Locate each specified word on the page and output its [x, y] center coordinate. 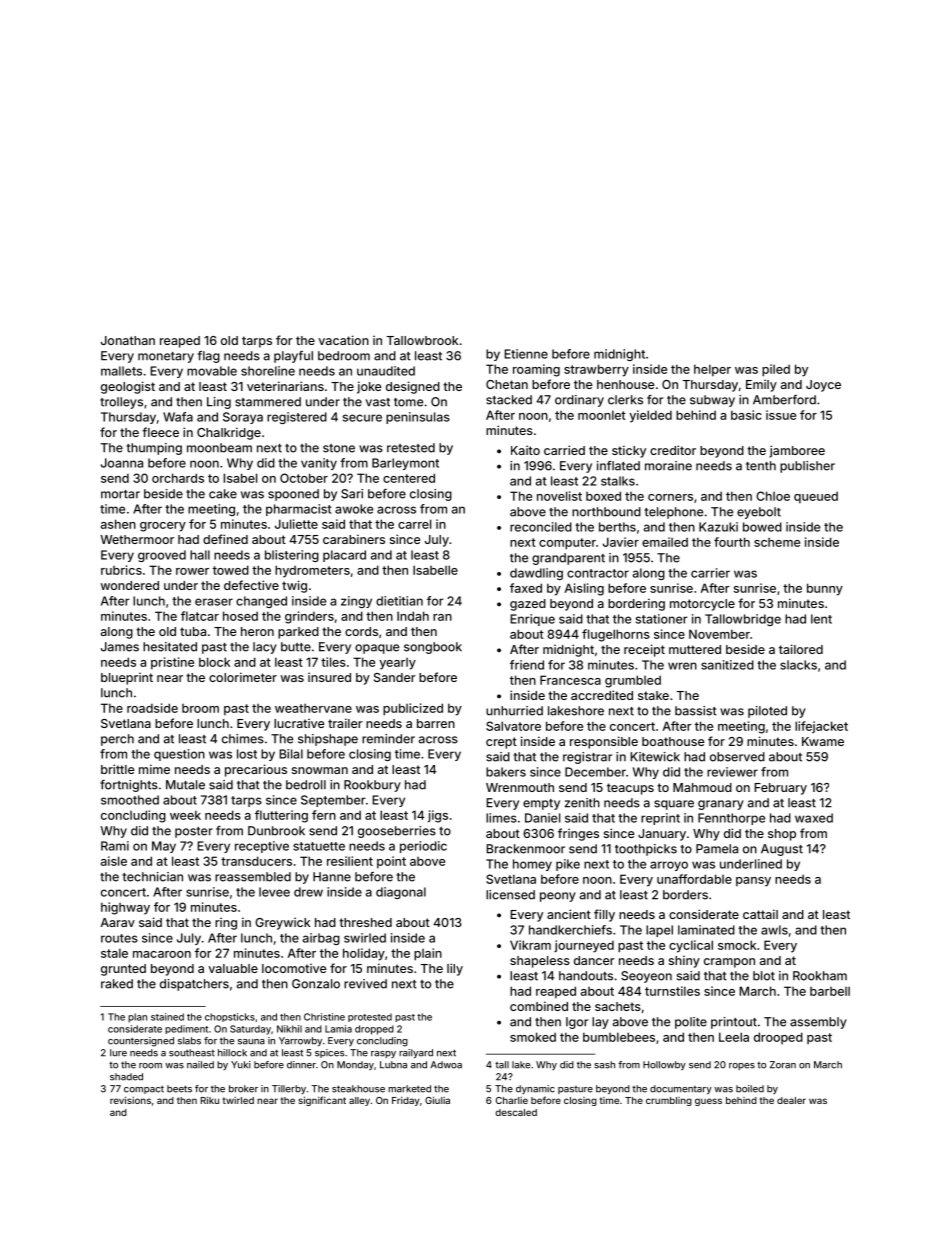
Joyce [823, 386]
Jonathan [128, 340]
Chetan [507, 384]
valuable [233, 968]
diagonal [401, 893]
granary [721, 805]
